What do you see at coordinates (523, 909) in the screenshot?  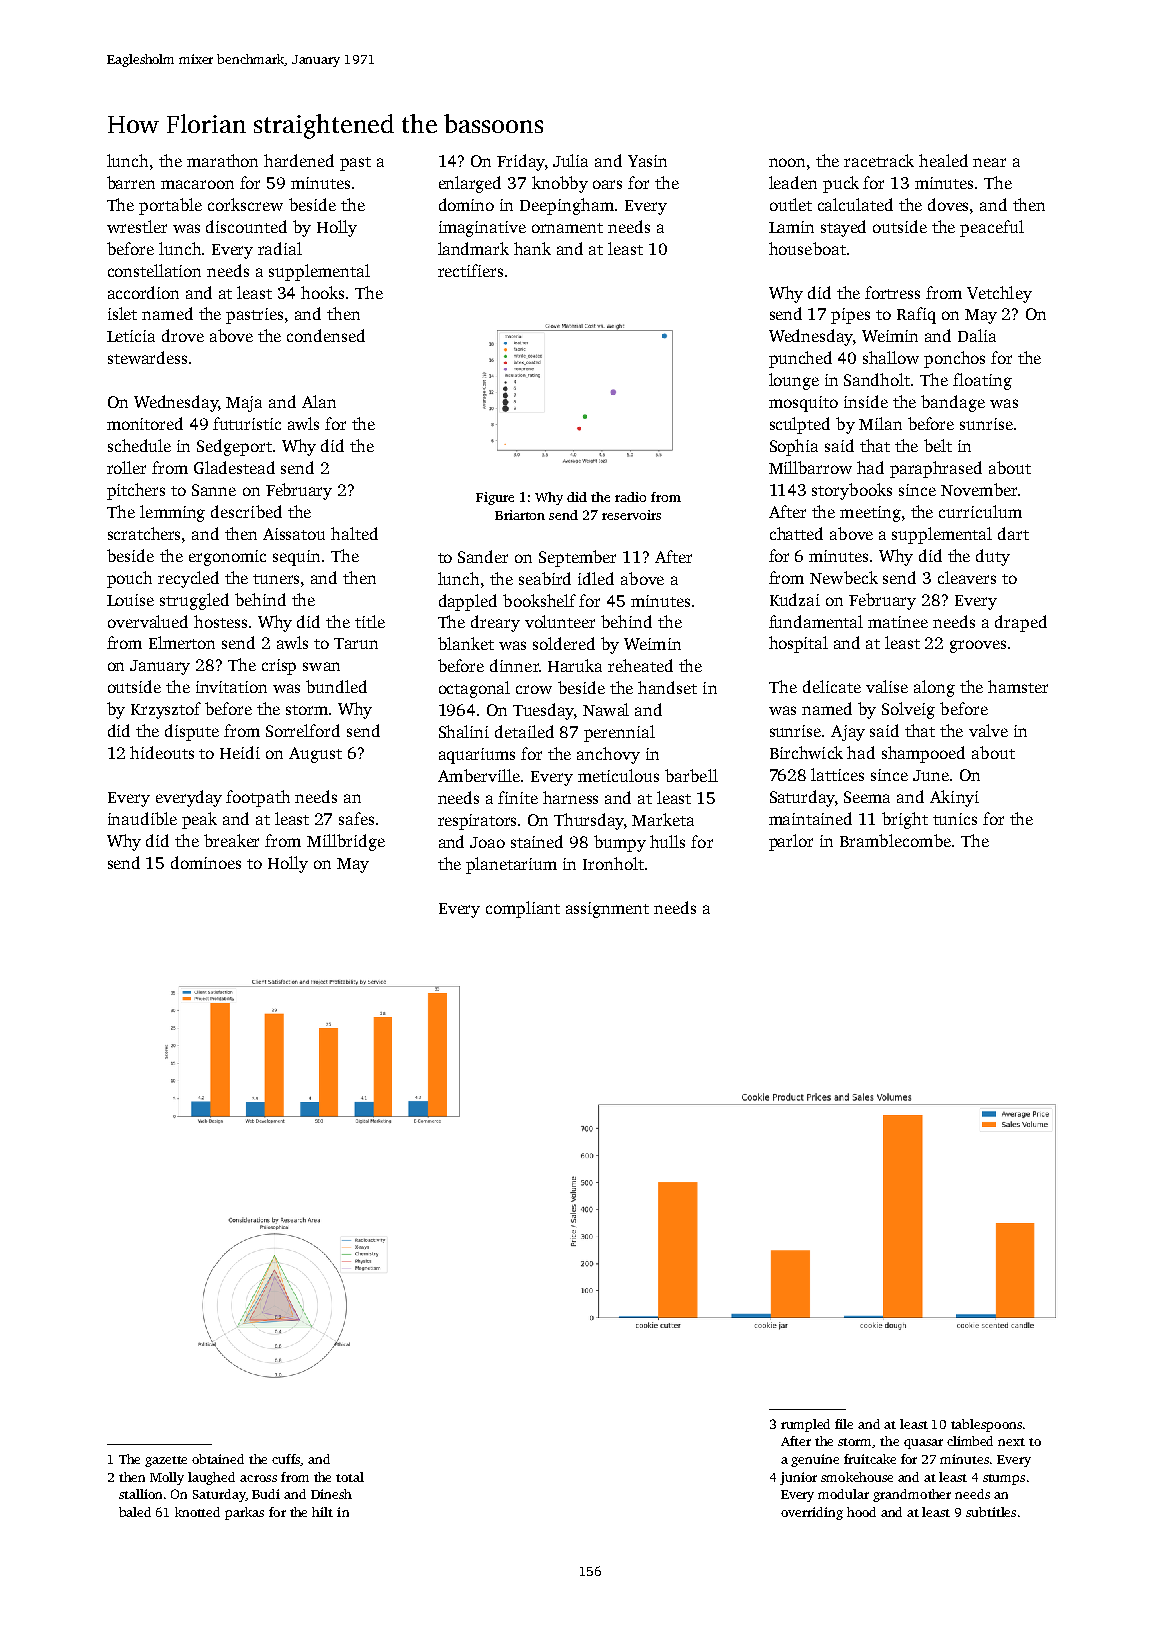 I see `compliant` at bounding box center [523, 909].
